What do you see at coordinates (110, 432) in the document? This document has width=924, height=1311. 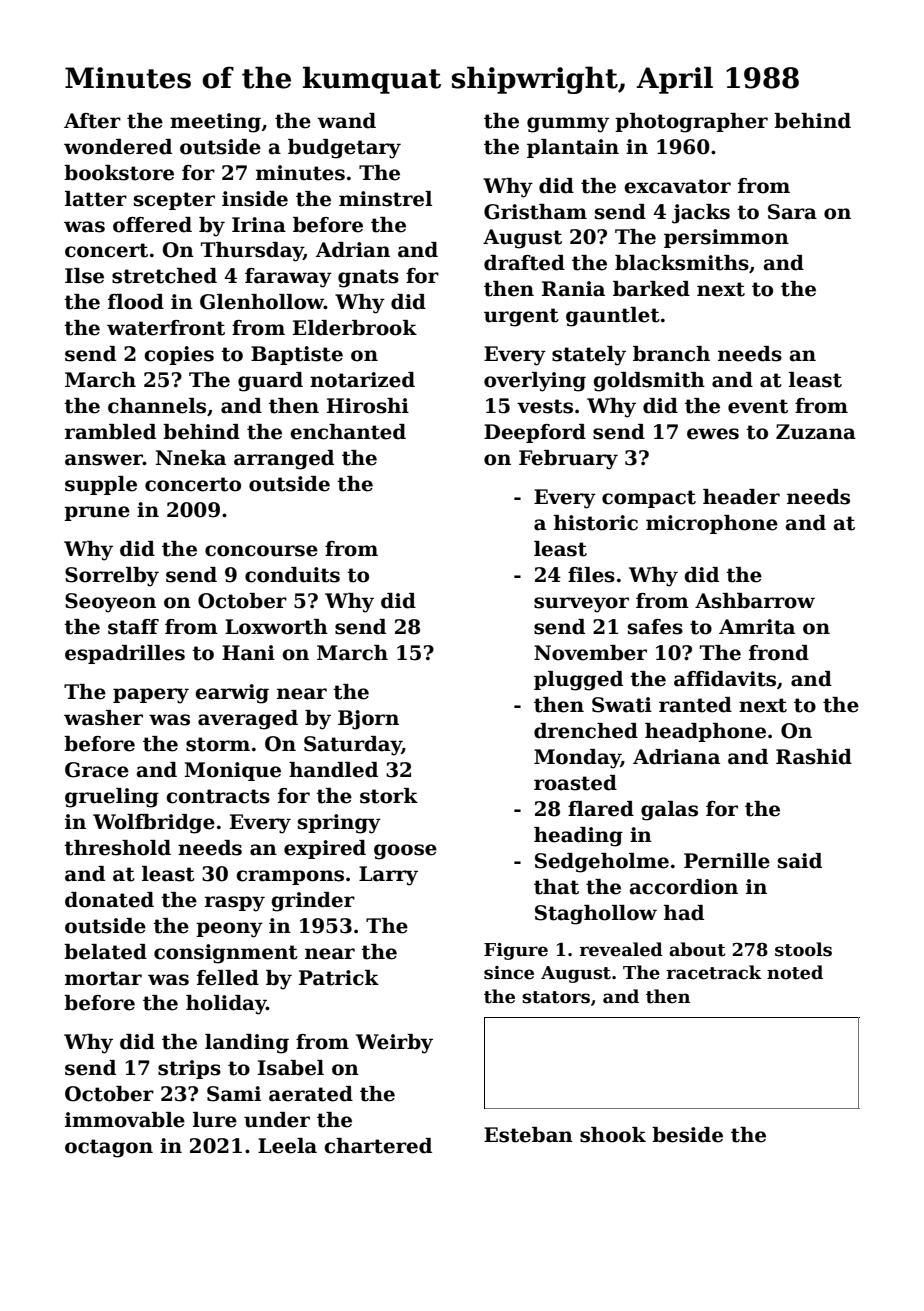 I see `rambled` at bounding box center [110, 432].
